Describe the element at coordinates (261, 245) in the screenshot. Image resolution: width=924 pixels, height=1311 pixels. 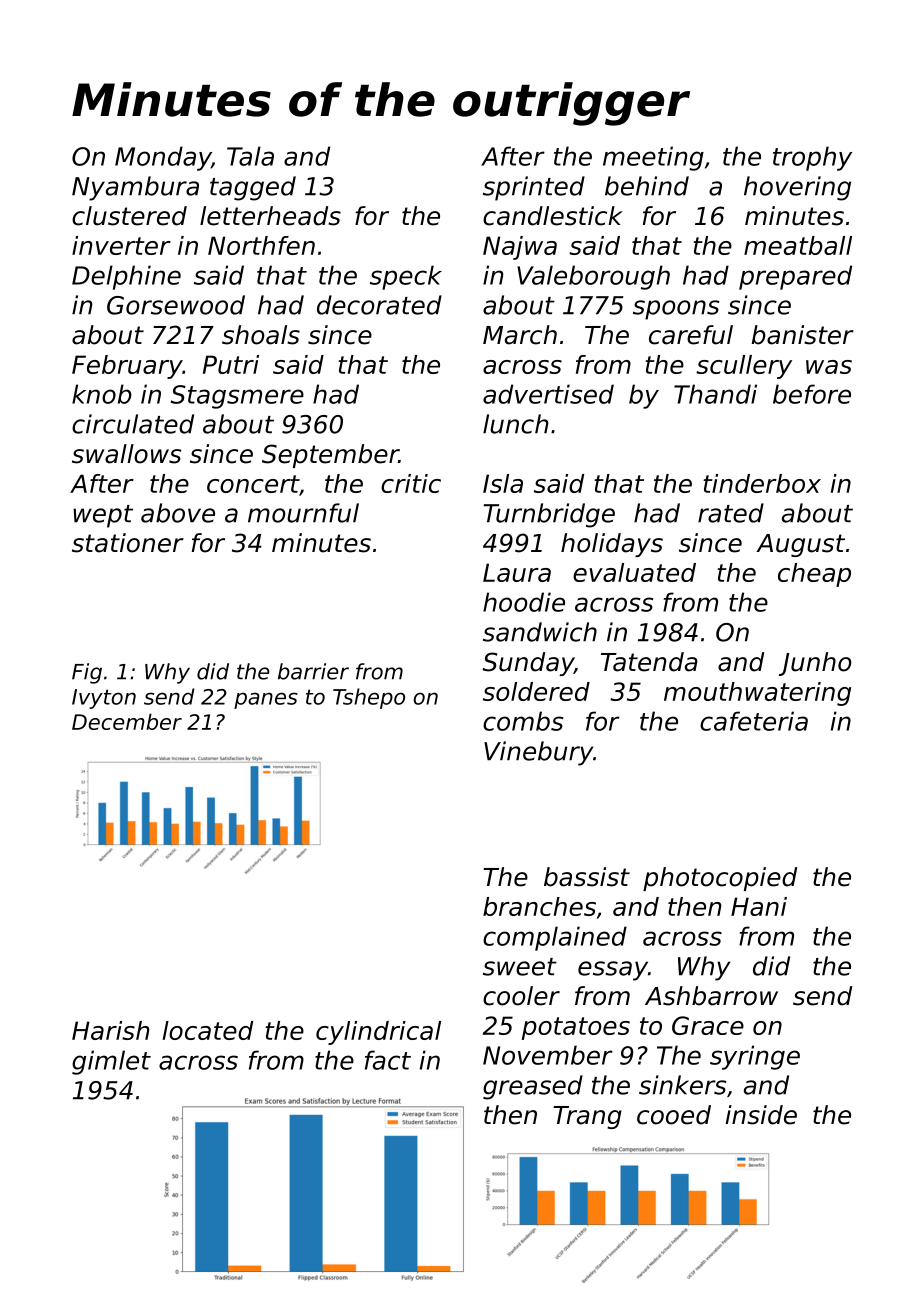
I see `Northfen` at that location.
